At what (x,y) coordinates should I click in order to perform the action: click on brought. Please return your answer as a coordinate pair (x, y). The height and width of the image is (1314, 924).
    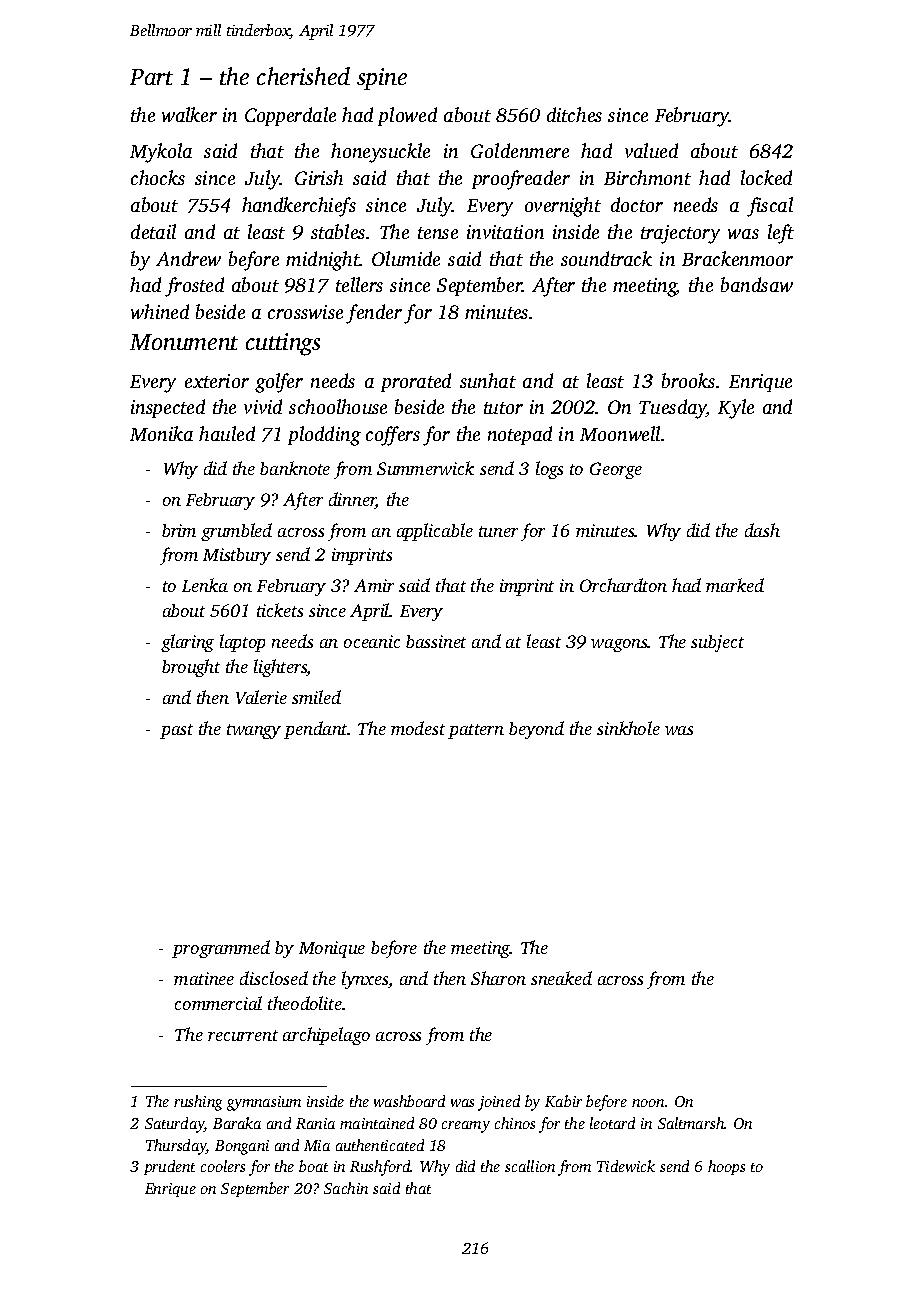
    Looking at the image, I should click on (191, 668).
